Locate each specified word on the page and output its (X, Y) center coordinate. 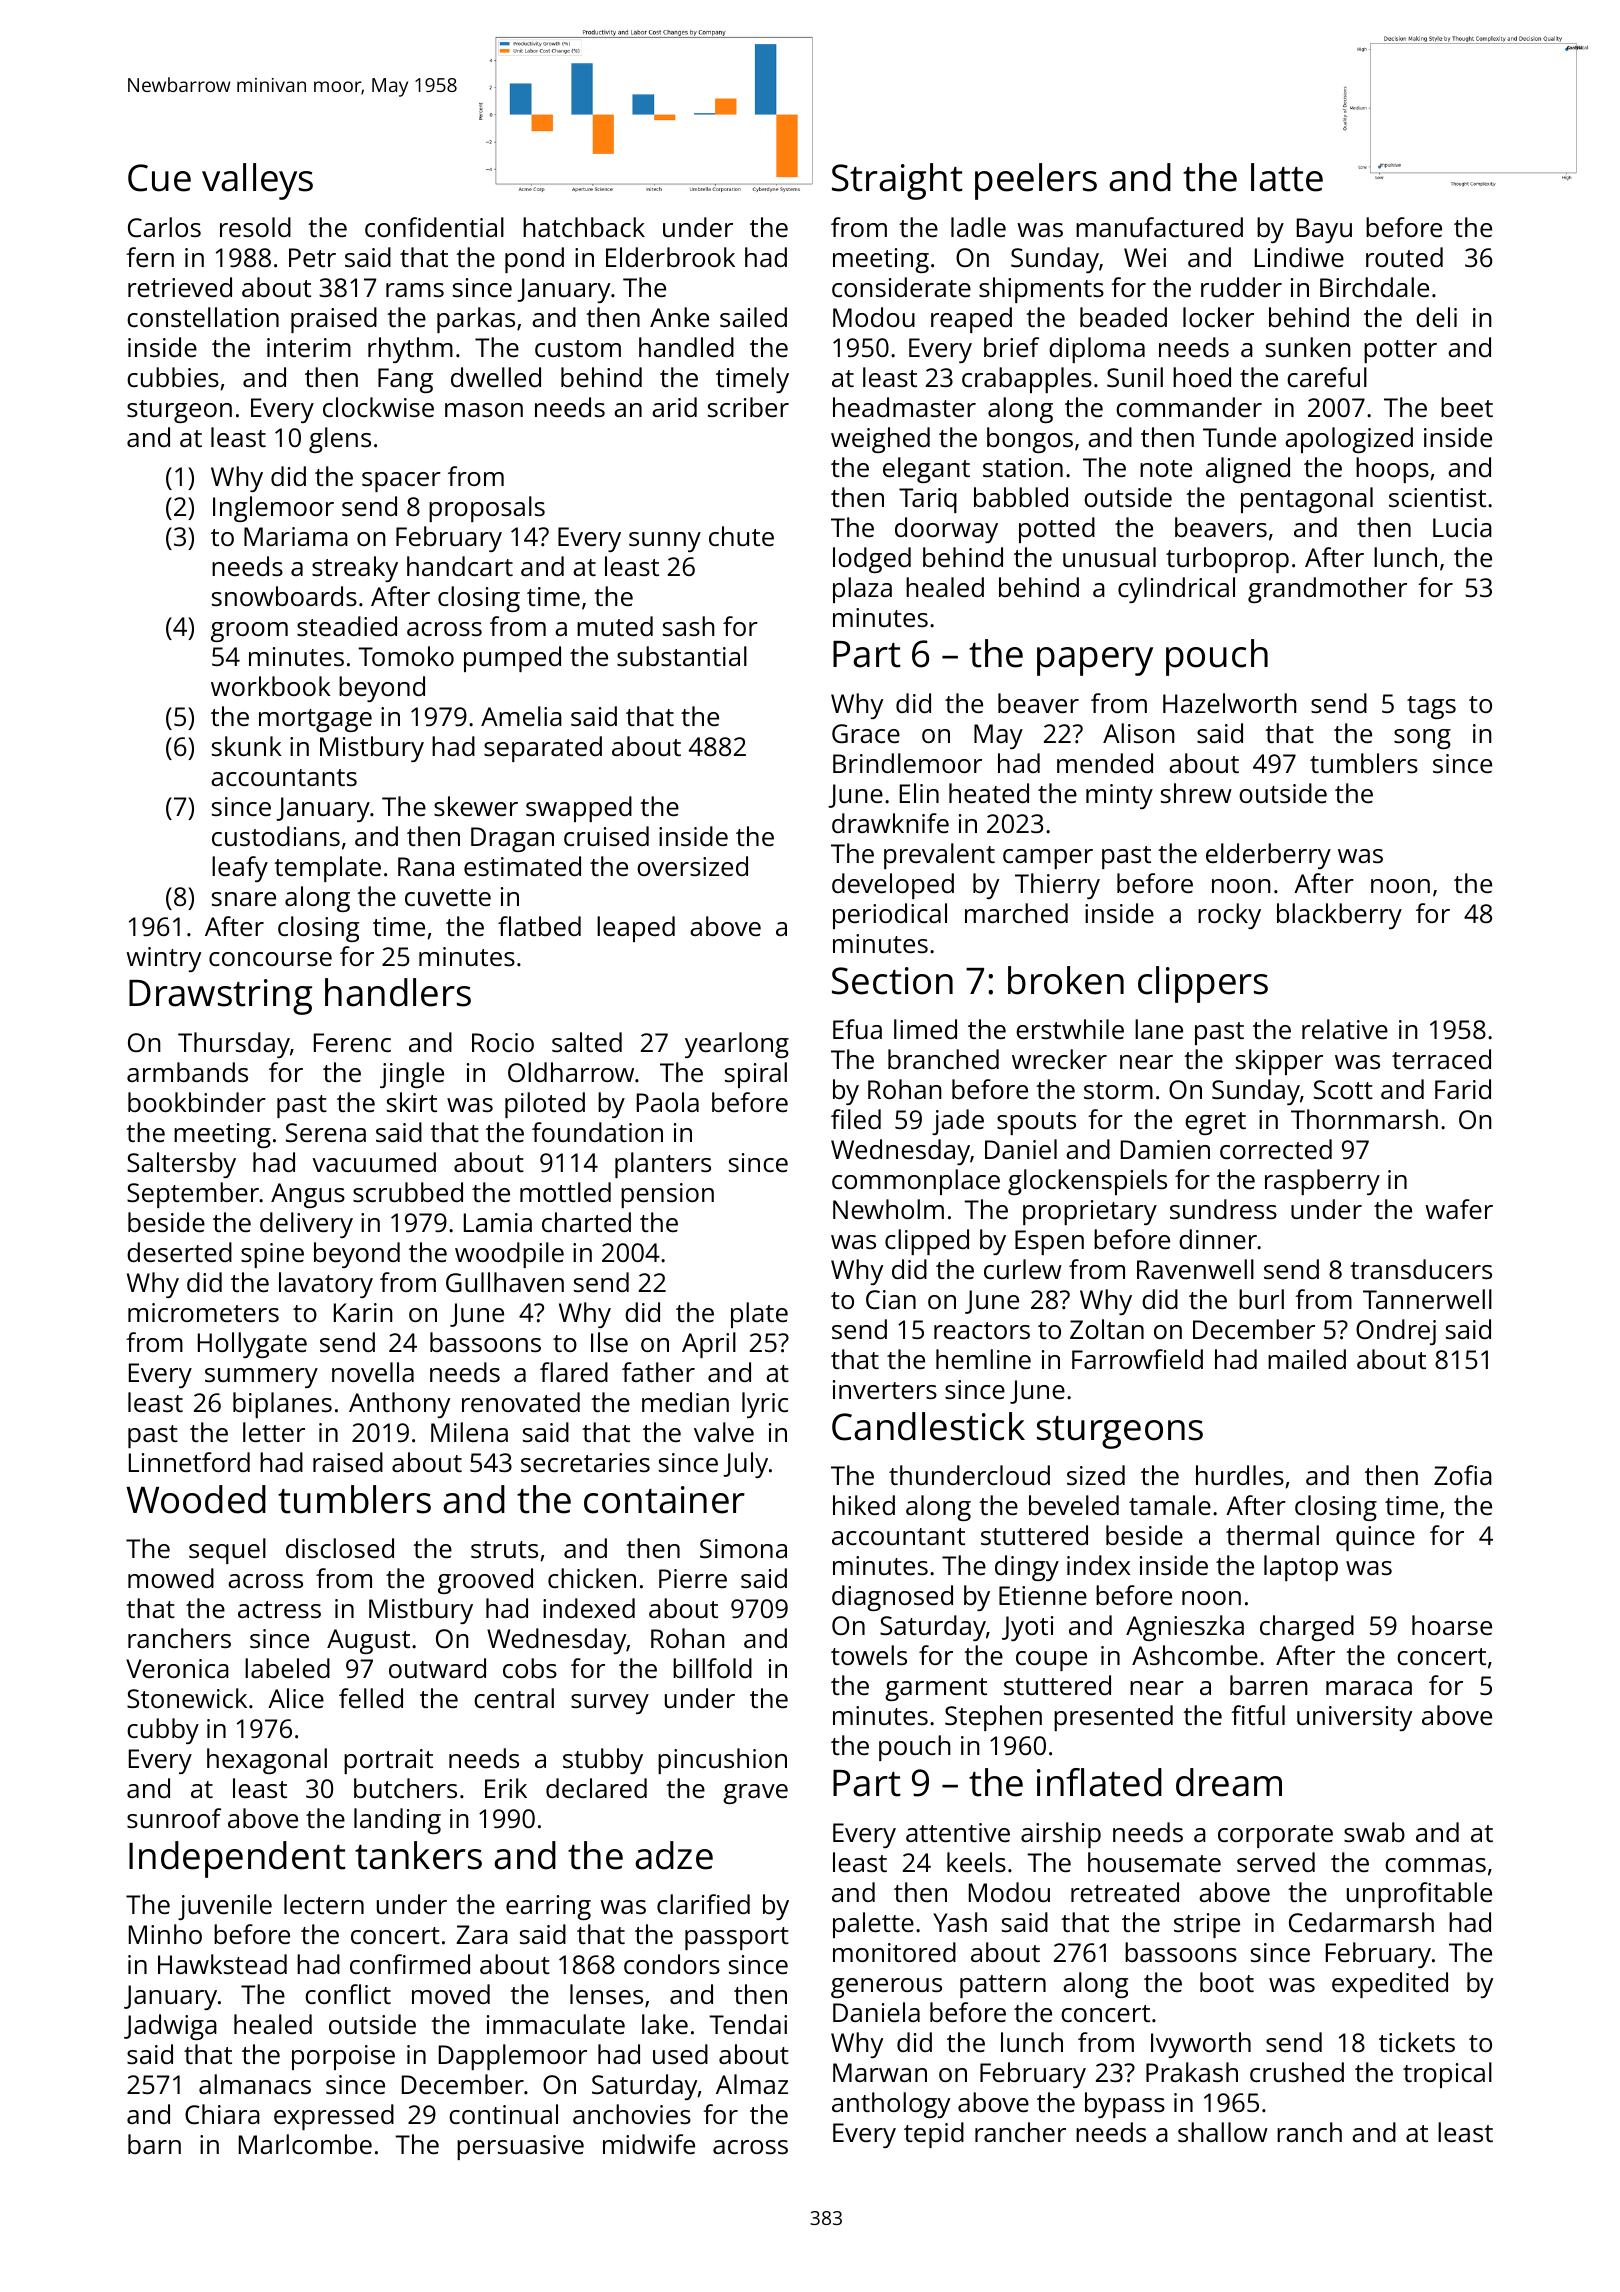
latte (1287, 177)
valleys (257, 181)
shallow (1223, 2132)
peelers (1036, 181)
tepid (934, 2135)
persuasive (520, 2147)
